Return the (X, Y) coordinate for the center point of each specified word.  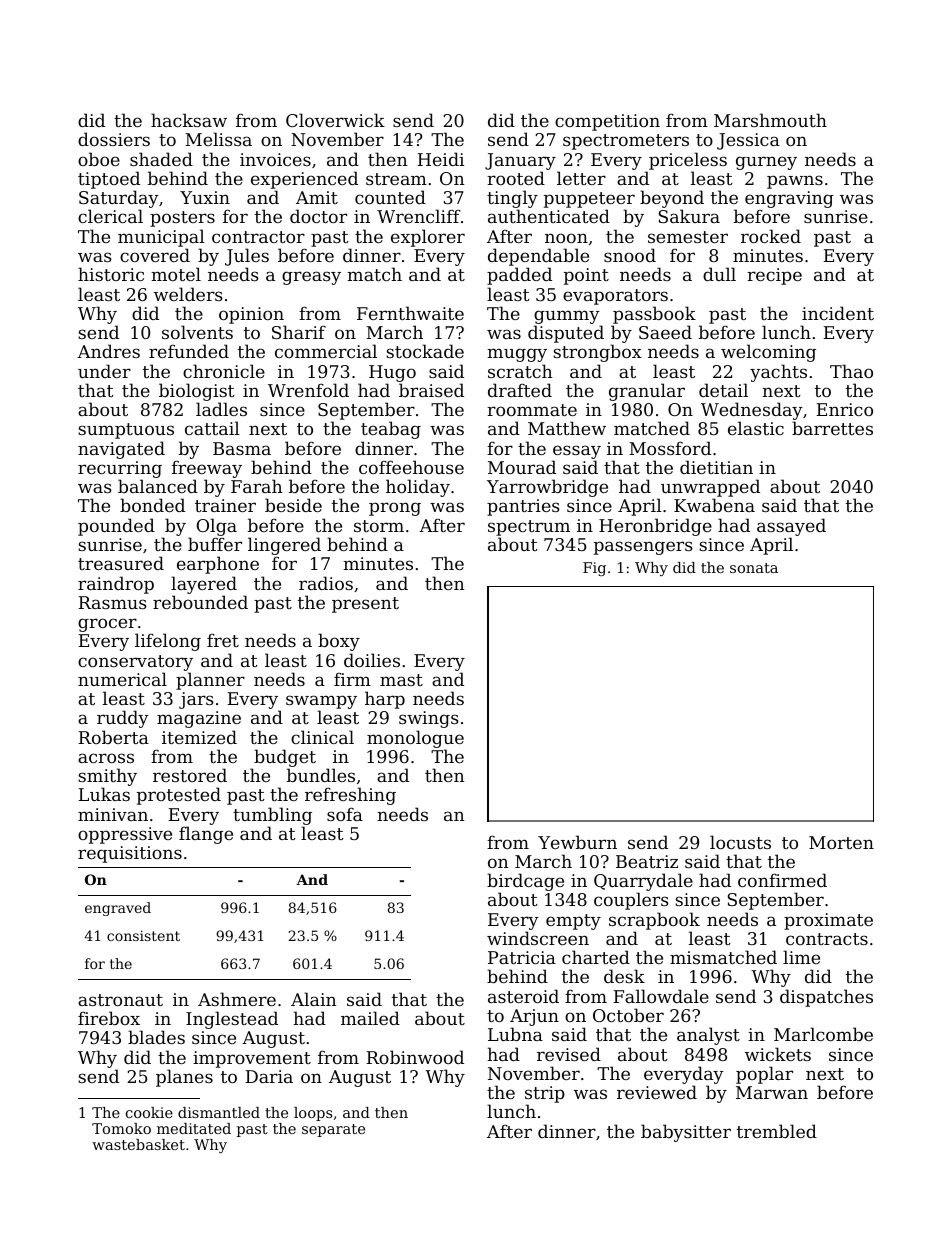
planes (184, 1078)
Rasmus (112, 602)
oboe (99, 159)
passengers (643, 548)
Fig (594, 569)
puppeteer (589, 200)
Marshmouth (770, 120)
